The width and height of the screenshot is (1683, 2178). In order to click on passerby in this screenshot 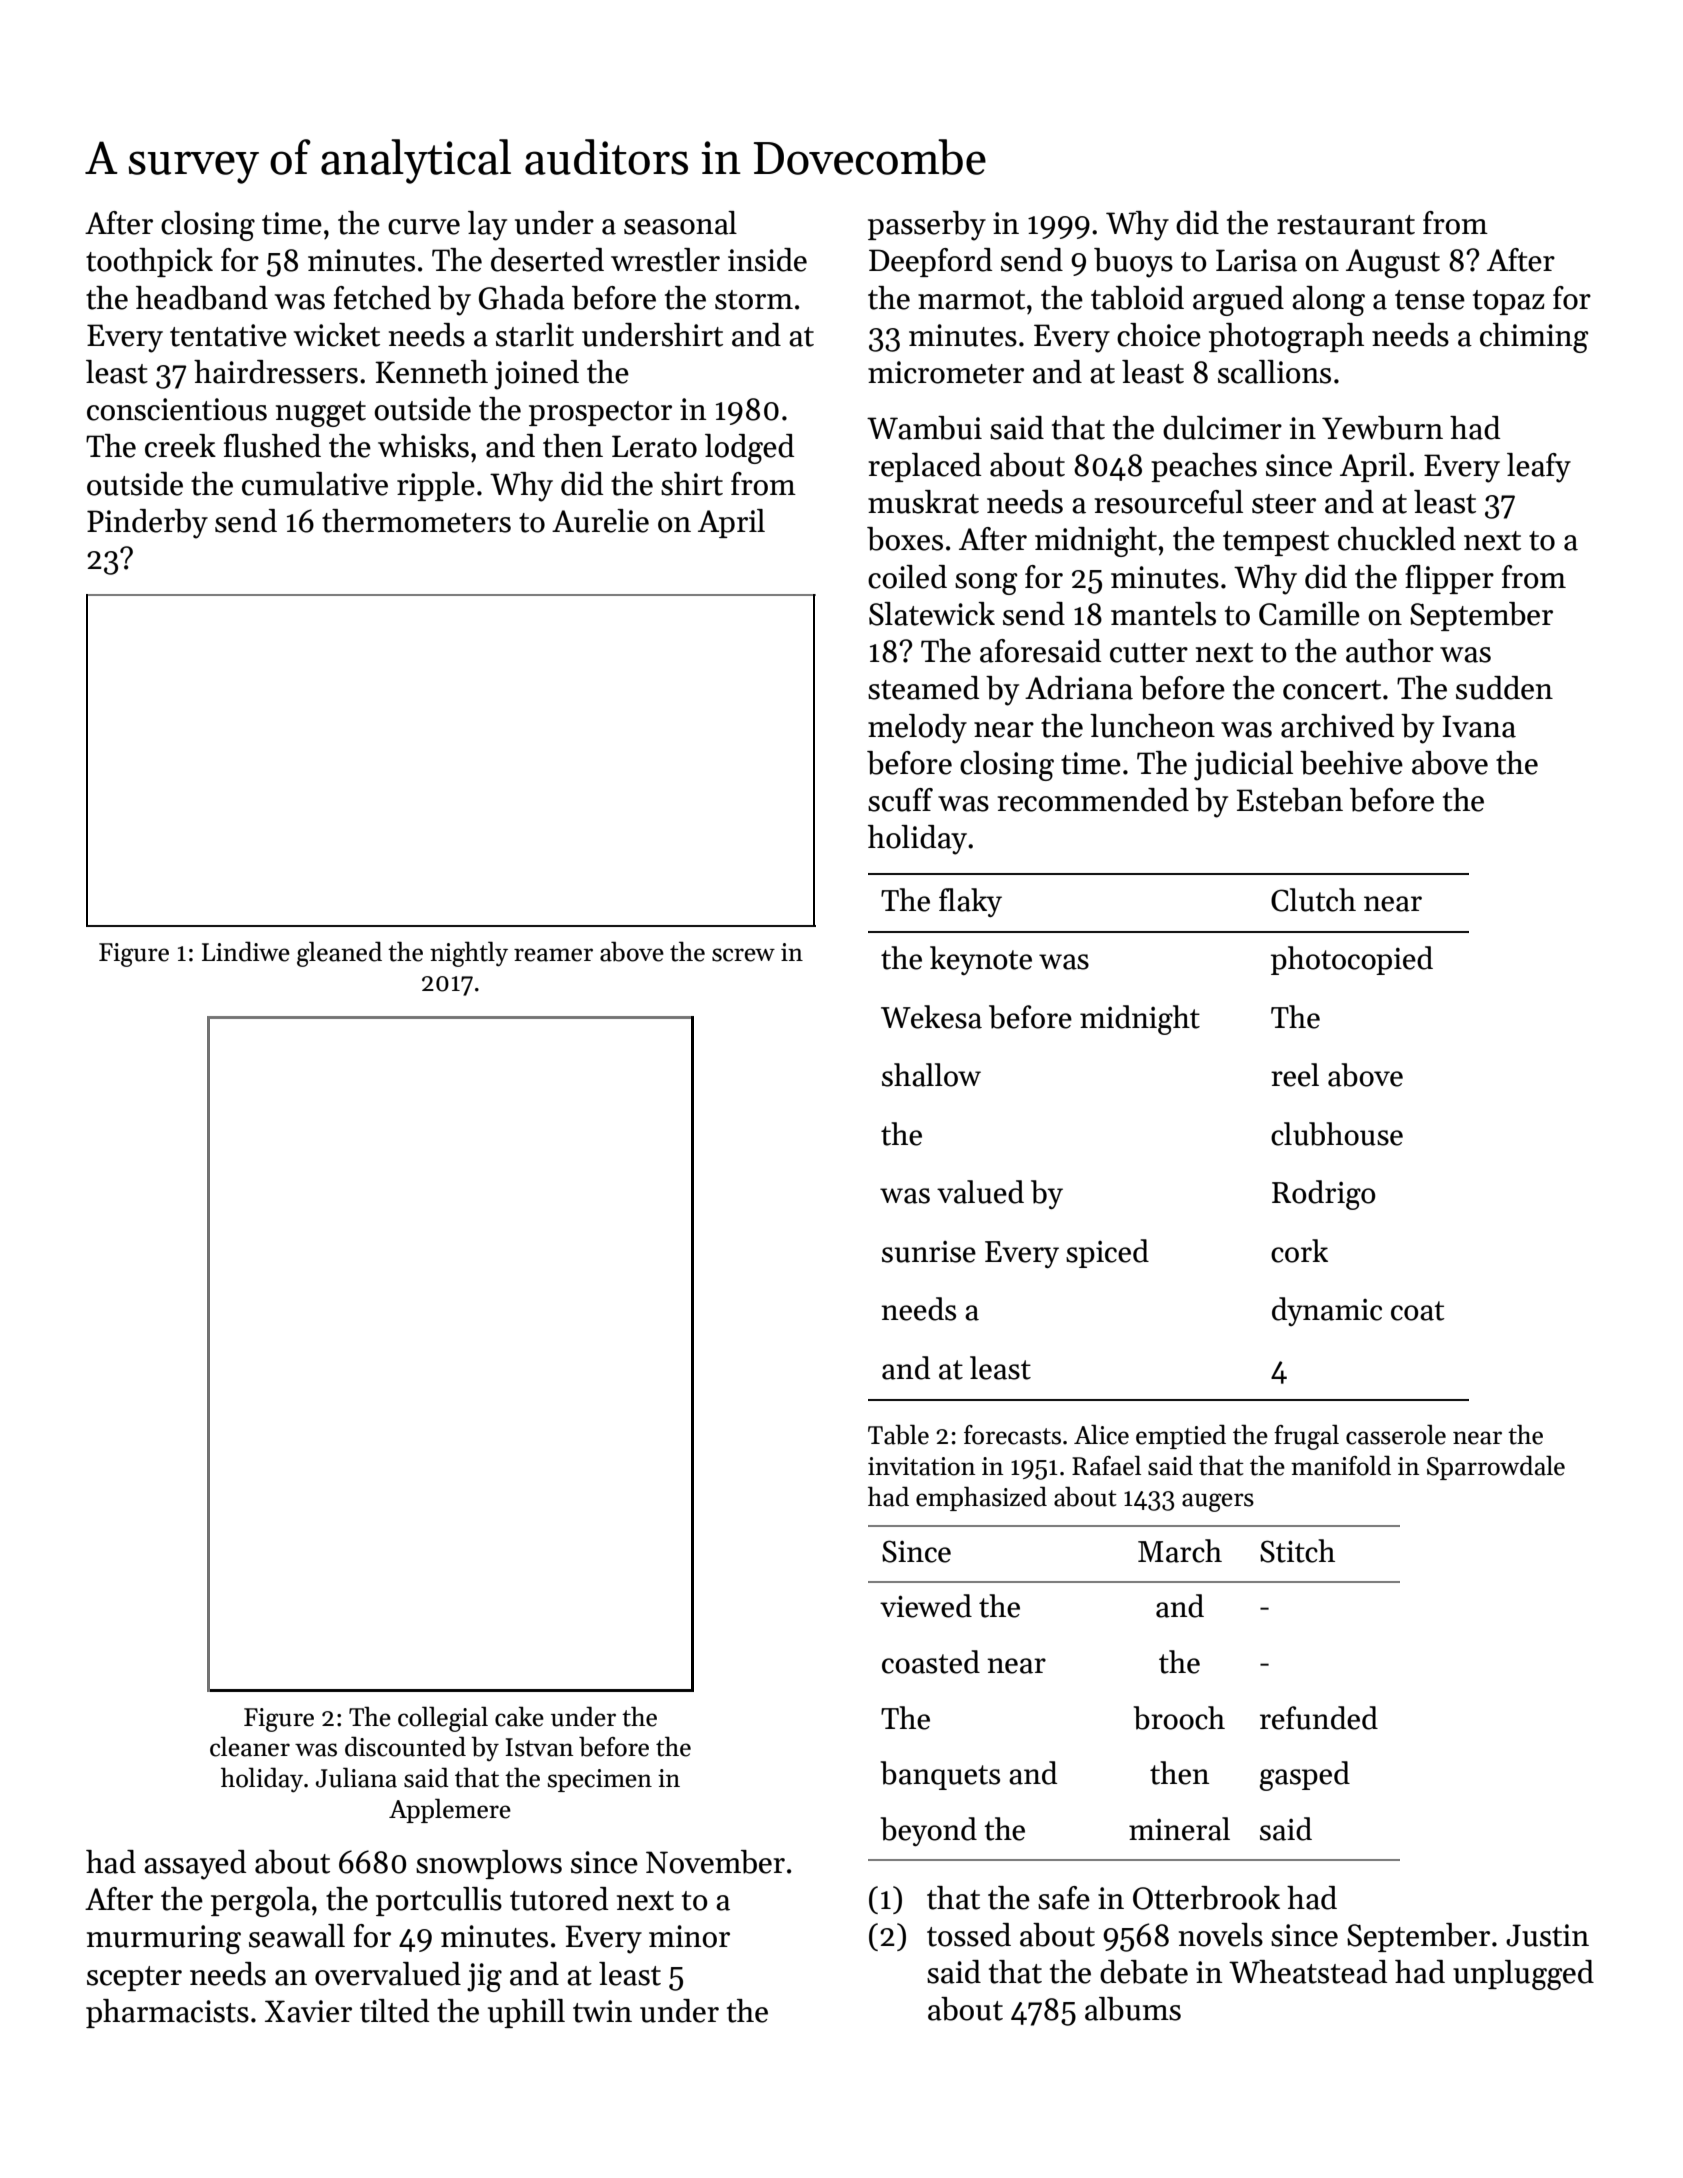, I will do `click(927, 226)`.
